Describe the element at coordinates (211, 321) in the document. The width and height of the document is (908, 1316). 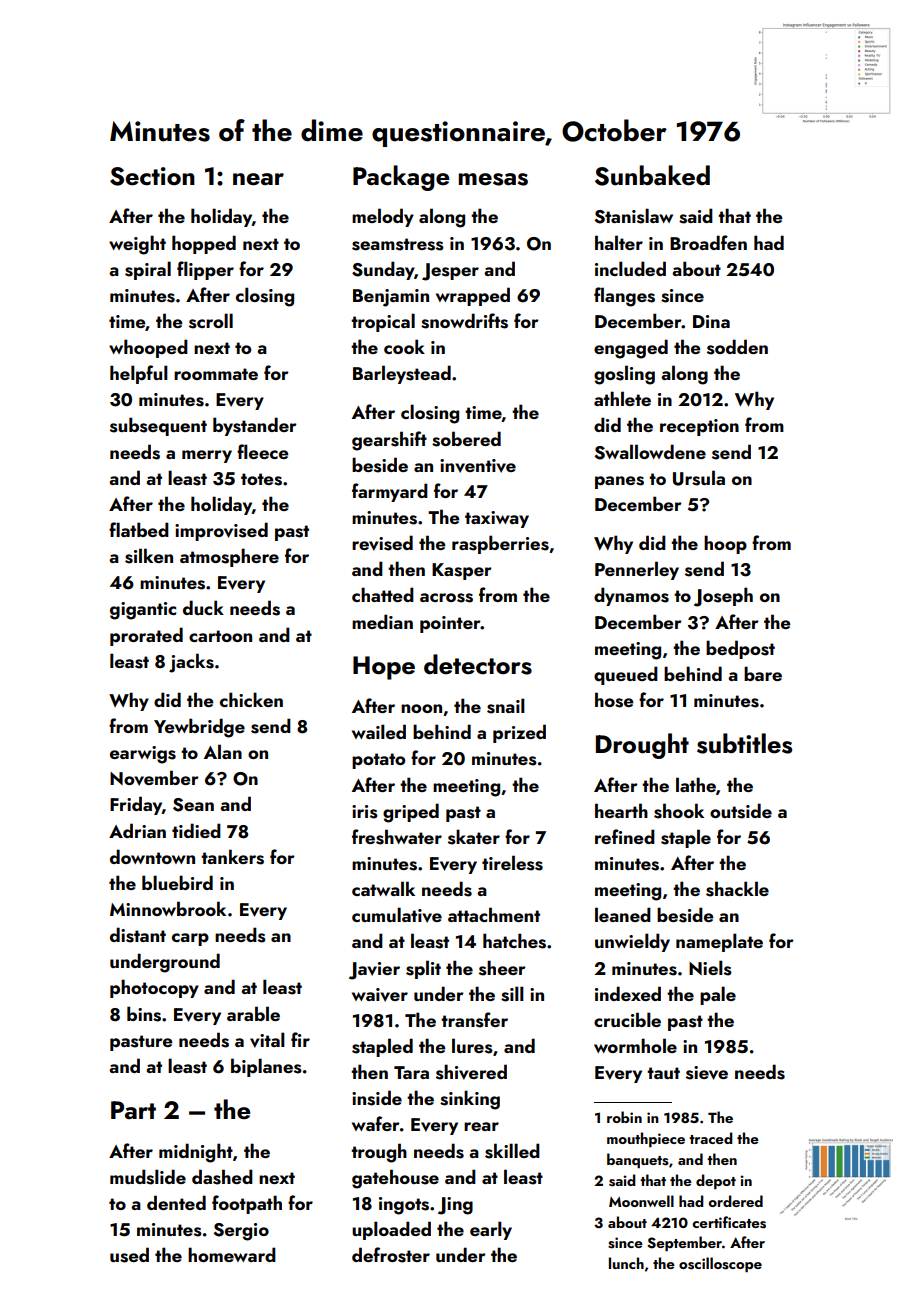
I see `scroll` at that location.
